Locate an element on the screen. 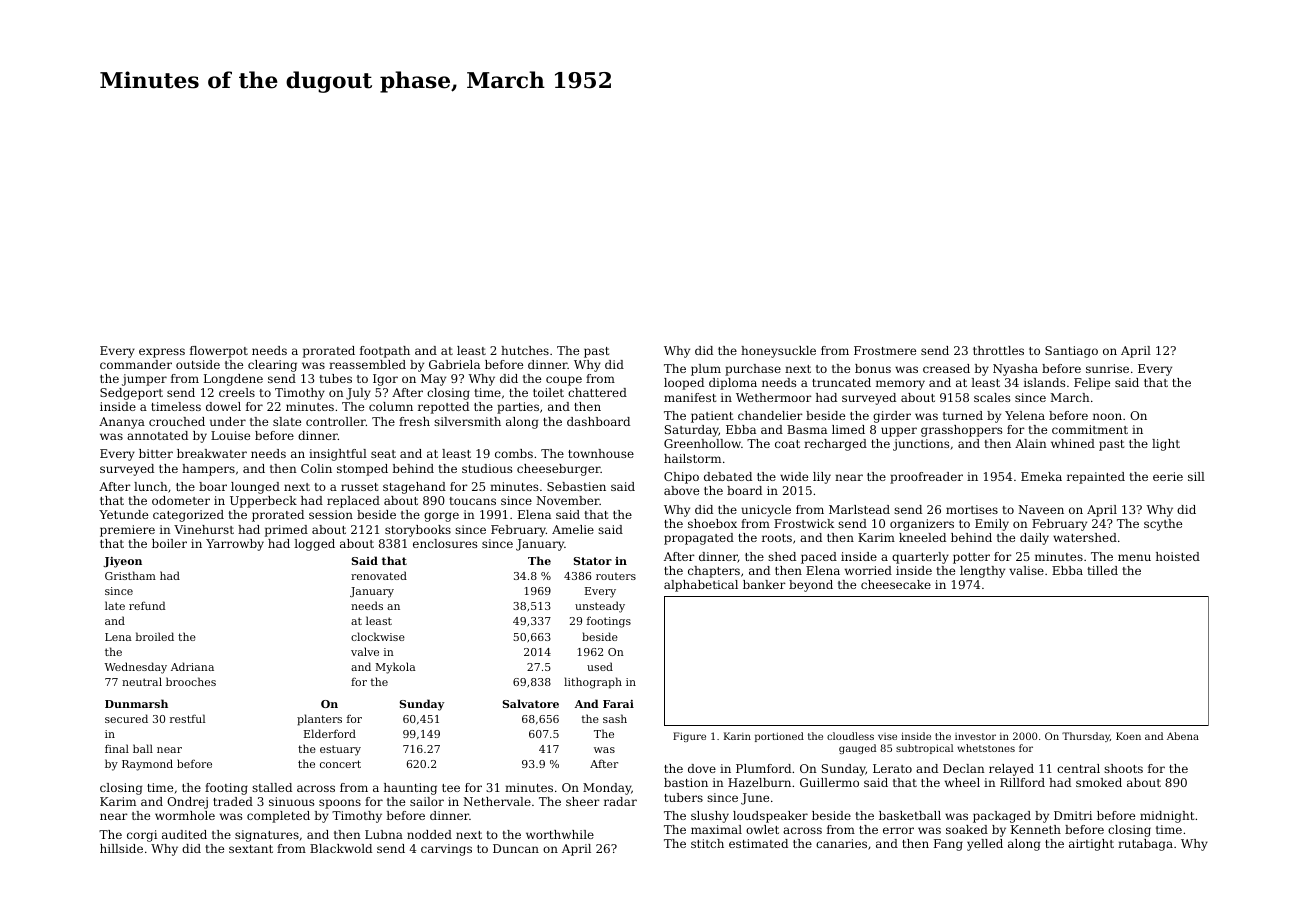  cheesecake is located at coordinates (896, 584).
